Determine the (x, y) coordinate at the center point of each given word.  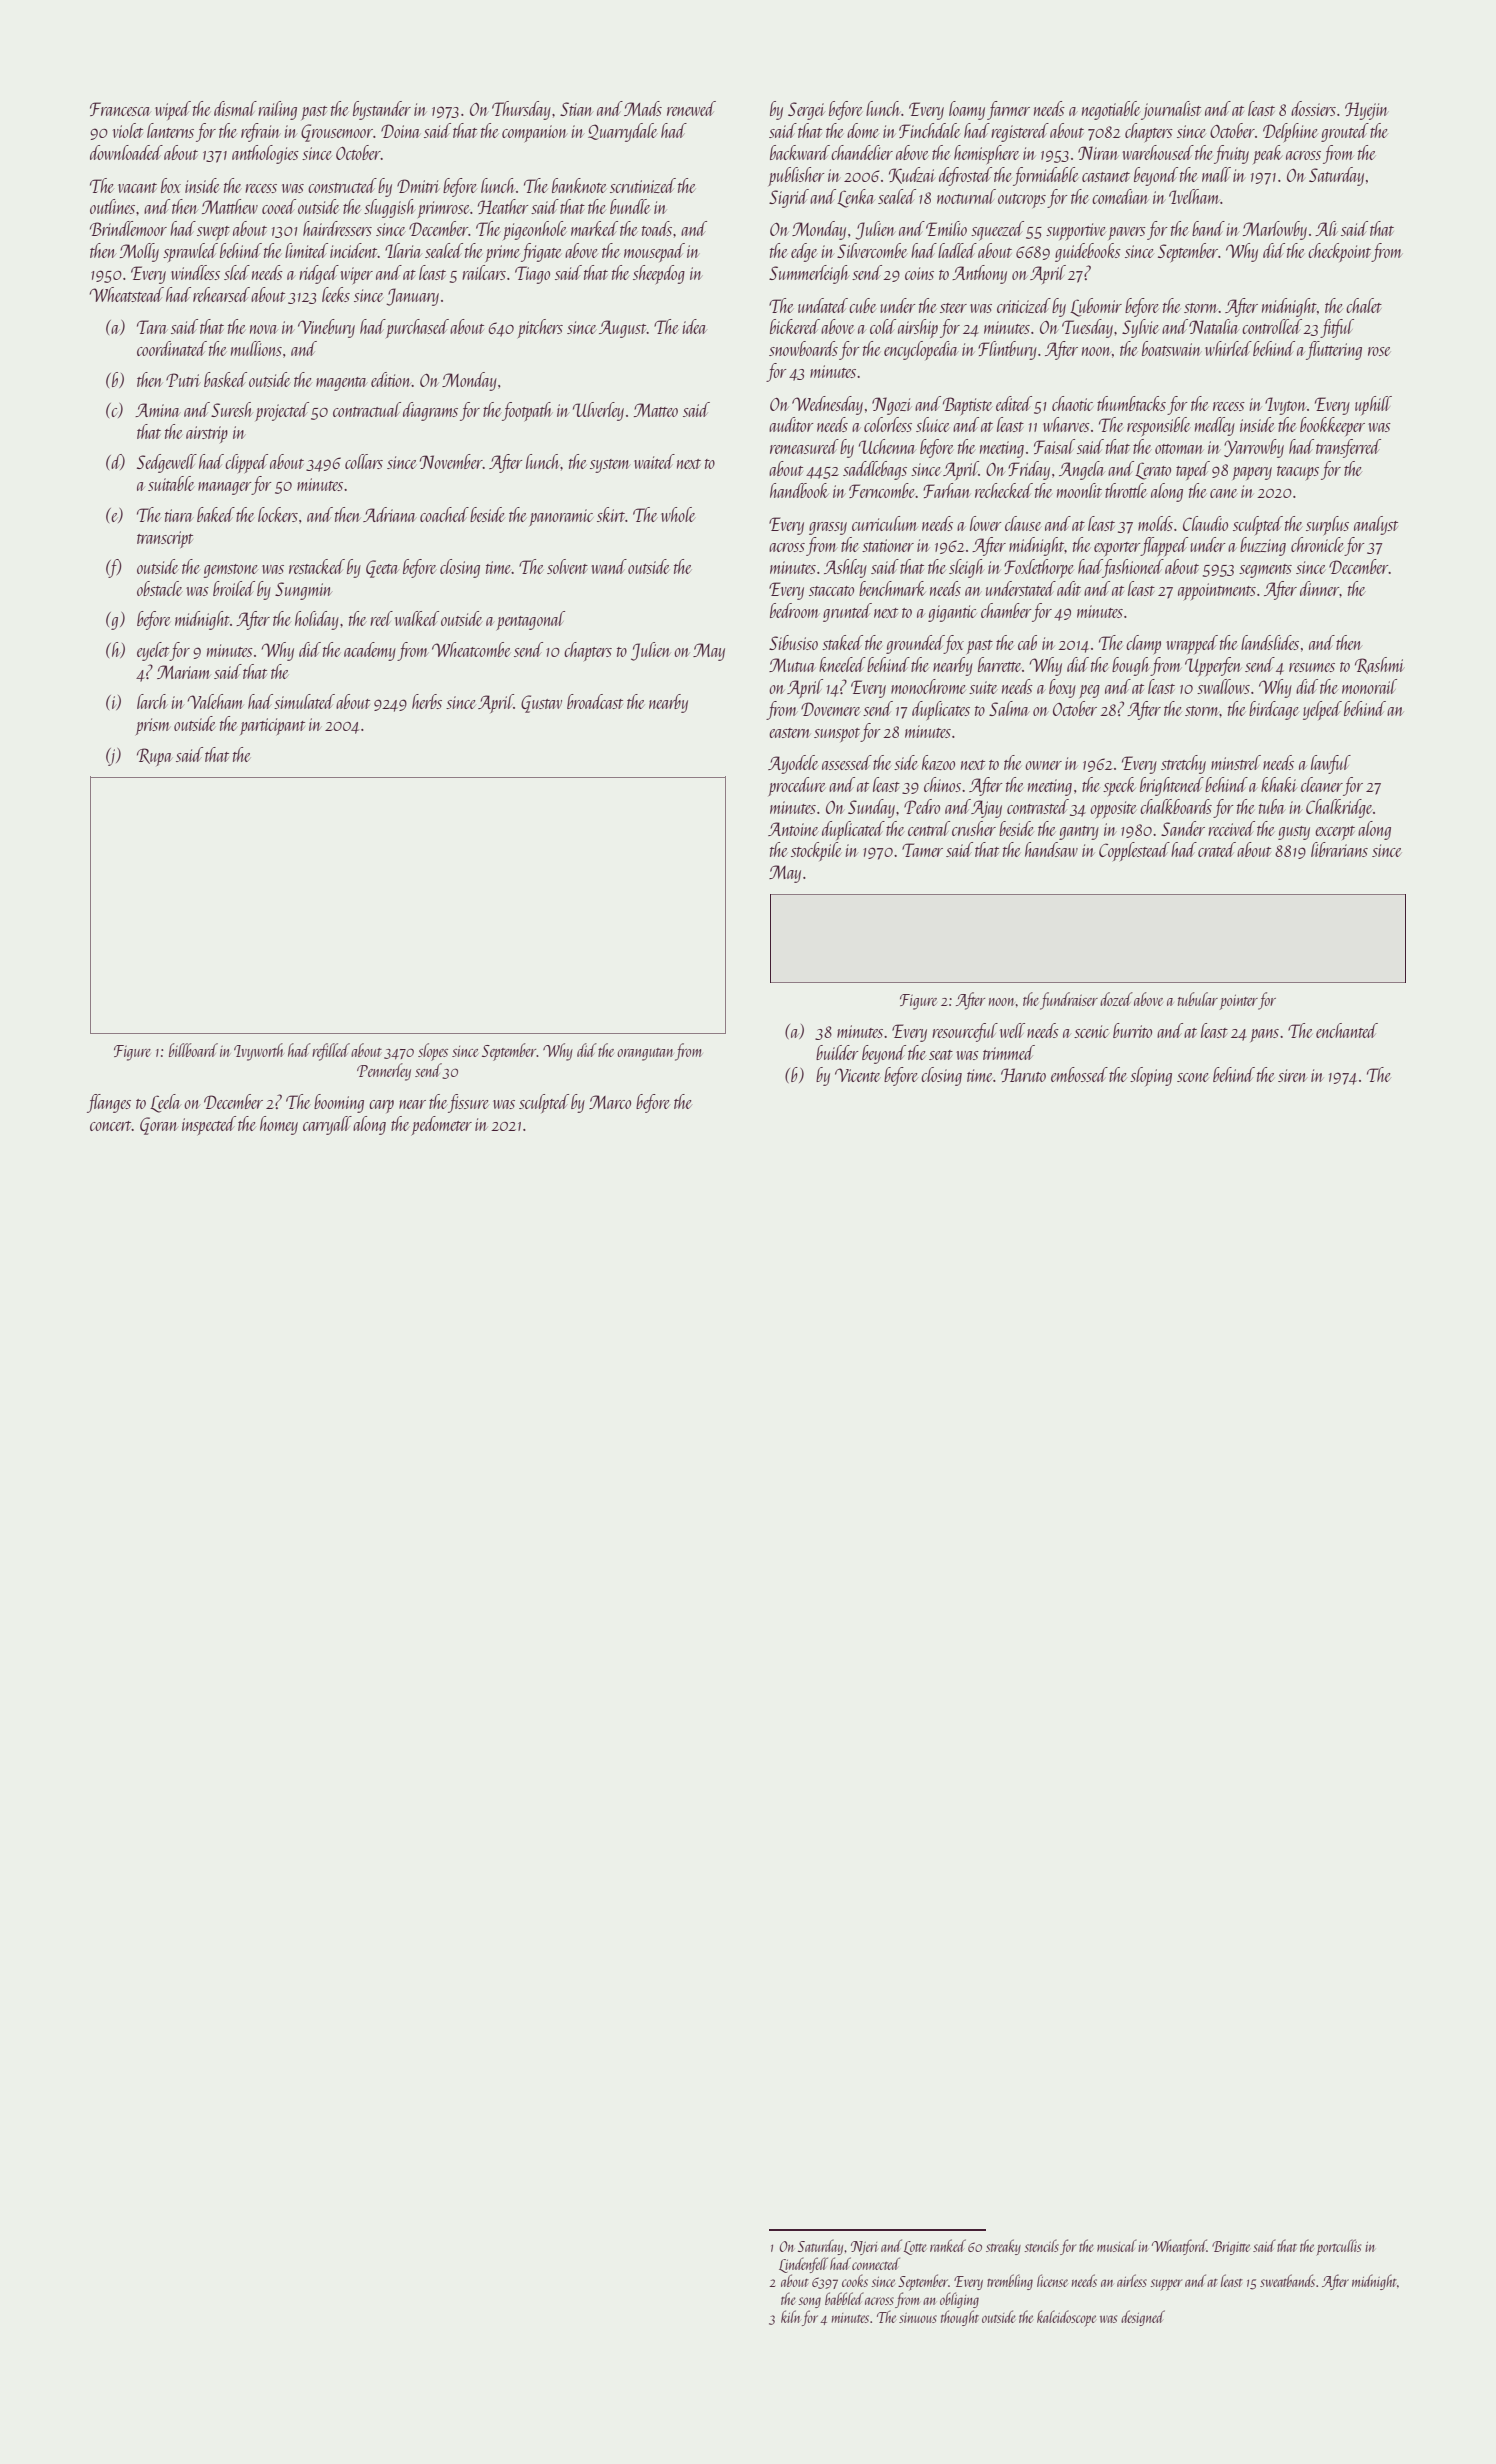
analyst (1376, 525)
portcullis (1338, 2247)
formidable (1045, 176)
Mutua (792, 665)
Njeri (864, 2248)
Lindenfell (803, 2265)
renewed (691, 108)
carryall (327, 1125)
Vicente (858, 1075)
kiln (791, 2316)
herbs (427, 701)
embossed (1079, 1074)
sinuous (918, 2318)
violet (128, 130)
